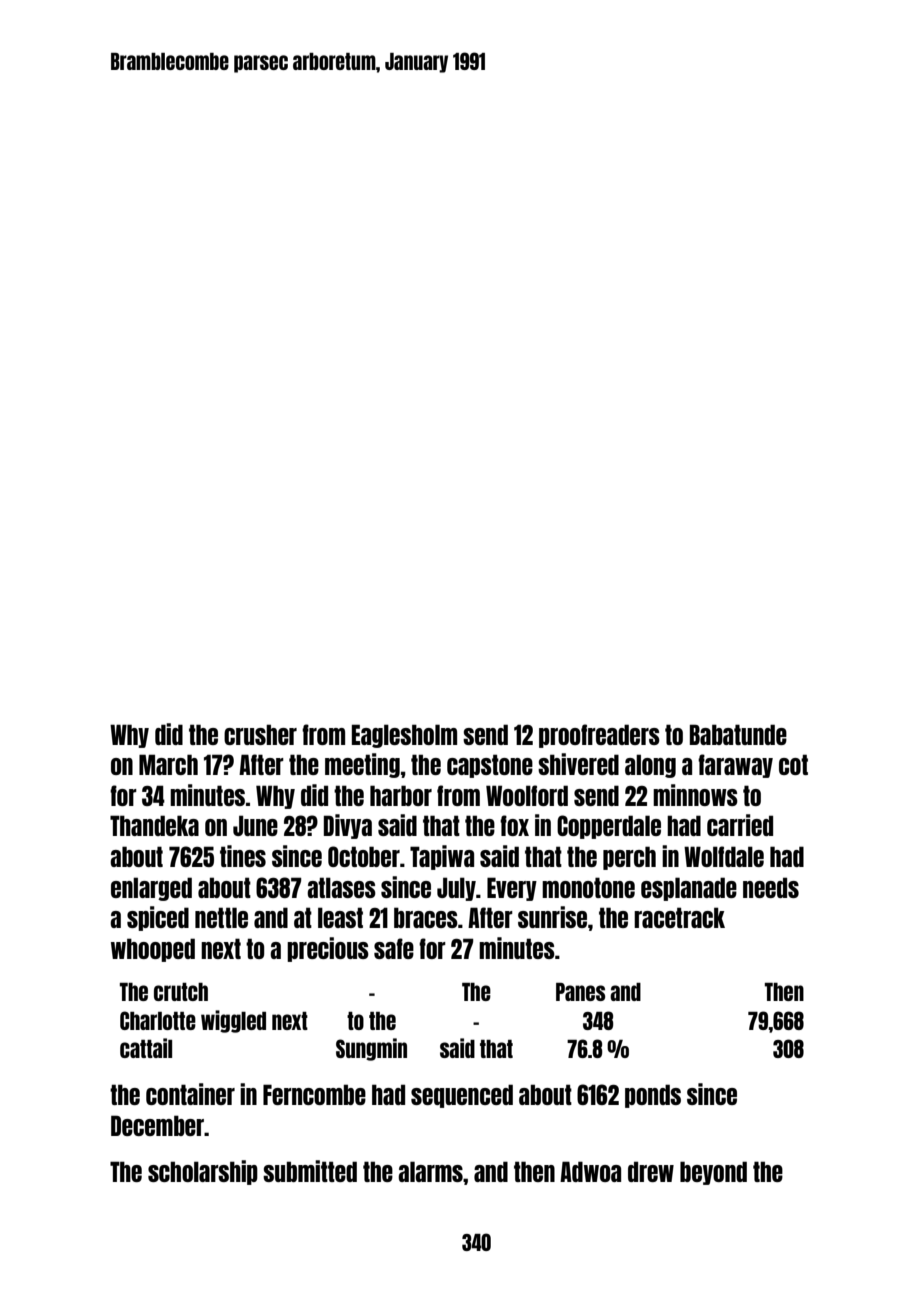  What do you see at coordinates (724, 856) in the screenshot?
I see `Wolfdale` at bounding box center [724, 856].
